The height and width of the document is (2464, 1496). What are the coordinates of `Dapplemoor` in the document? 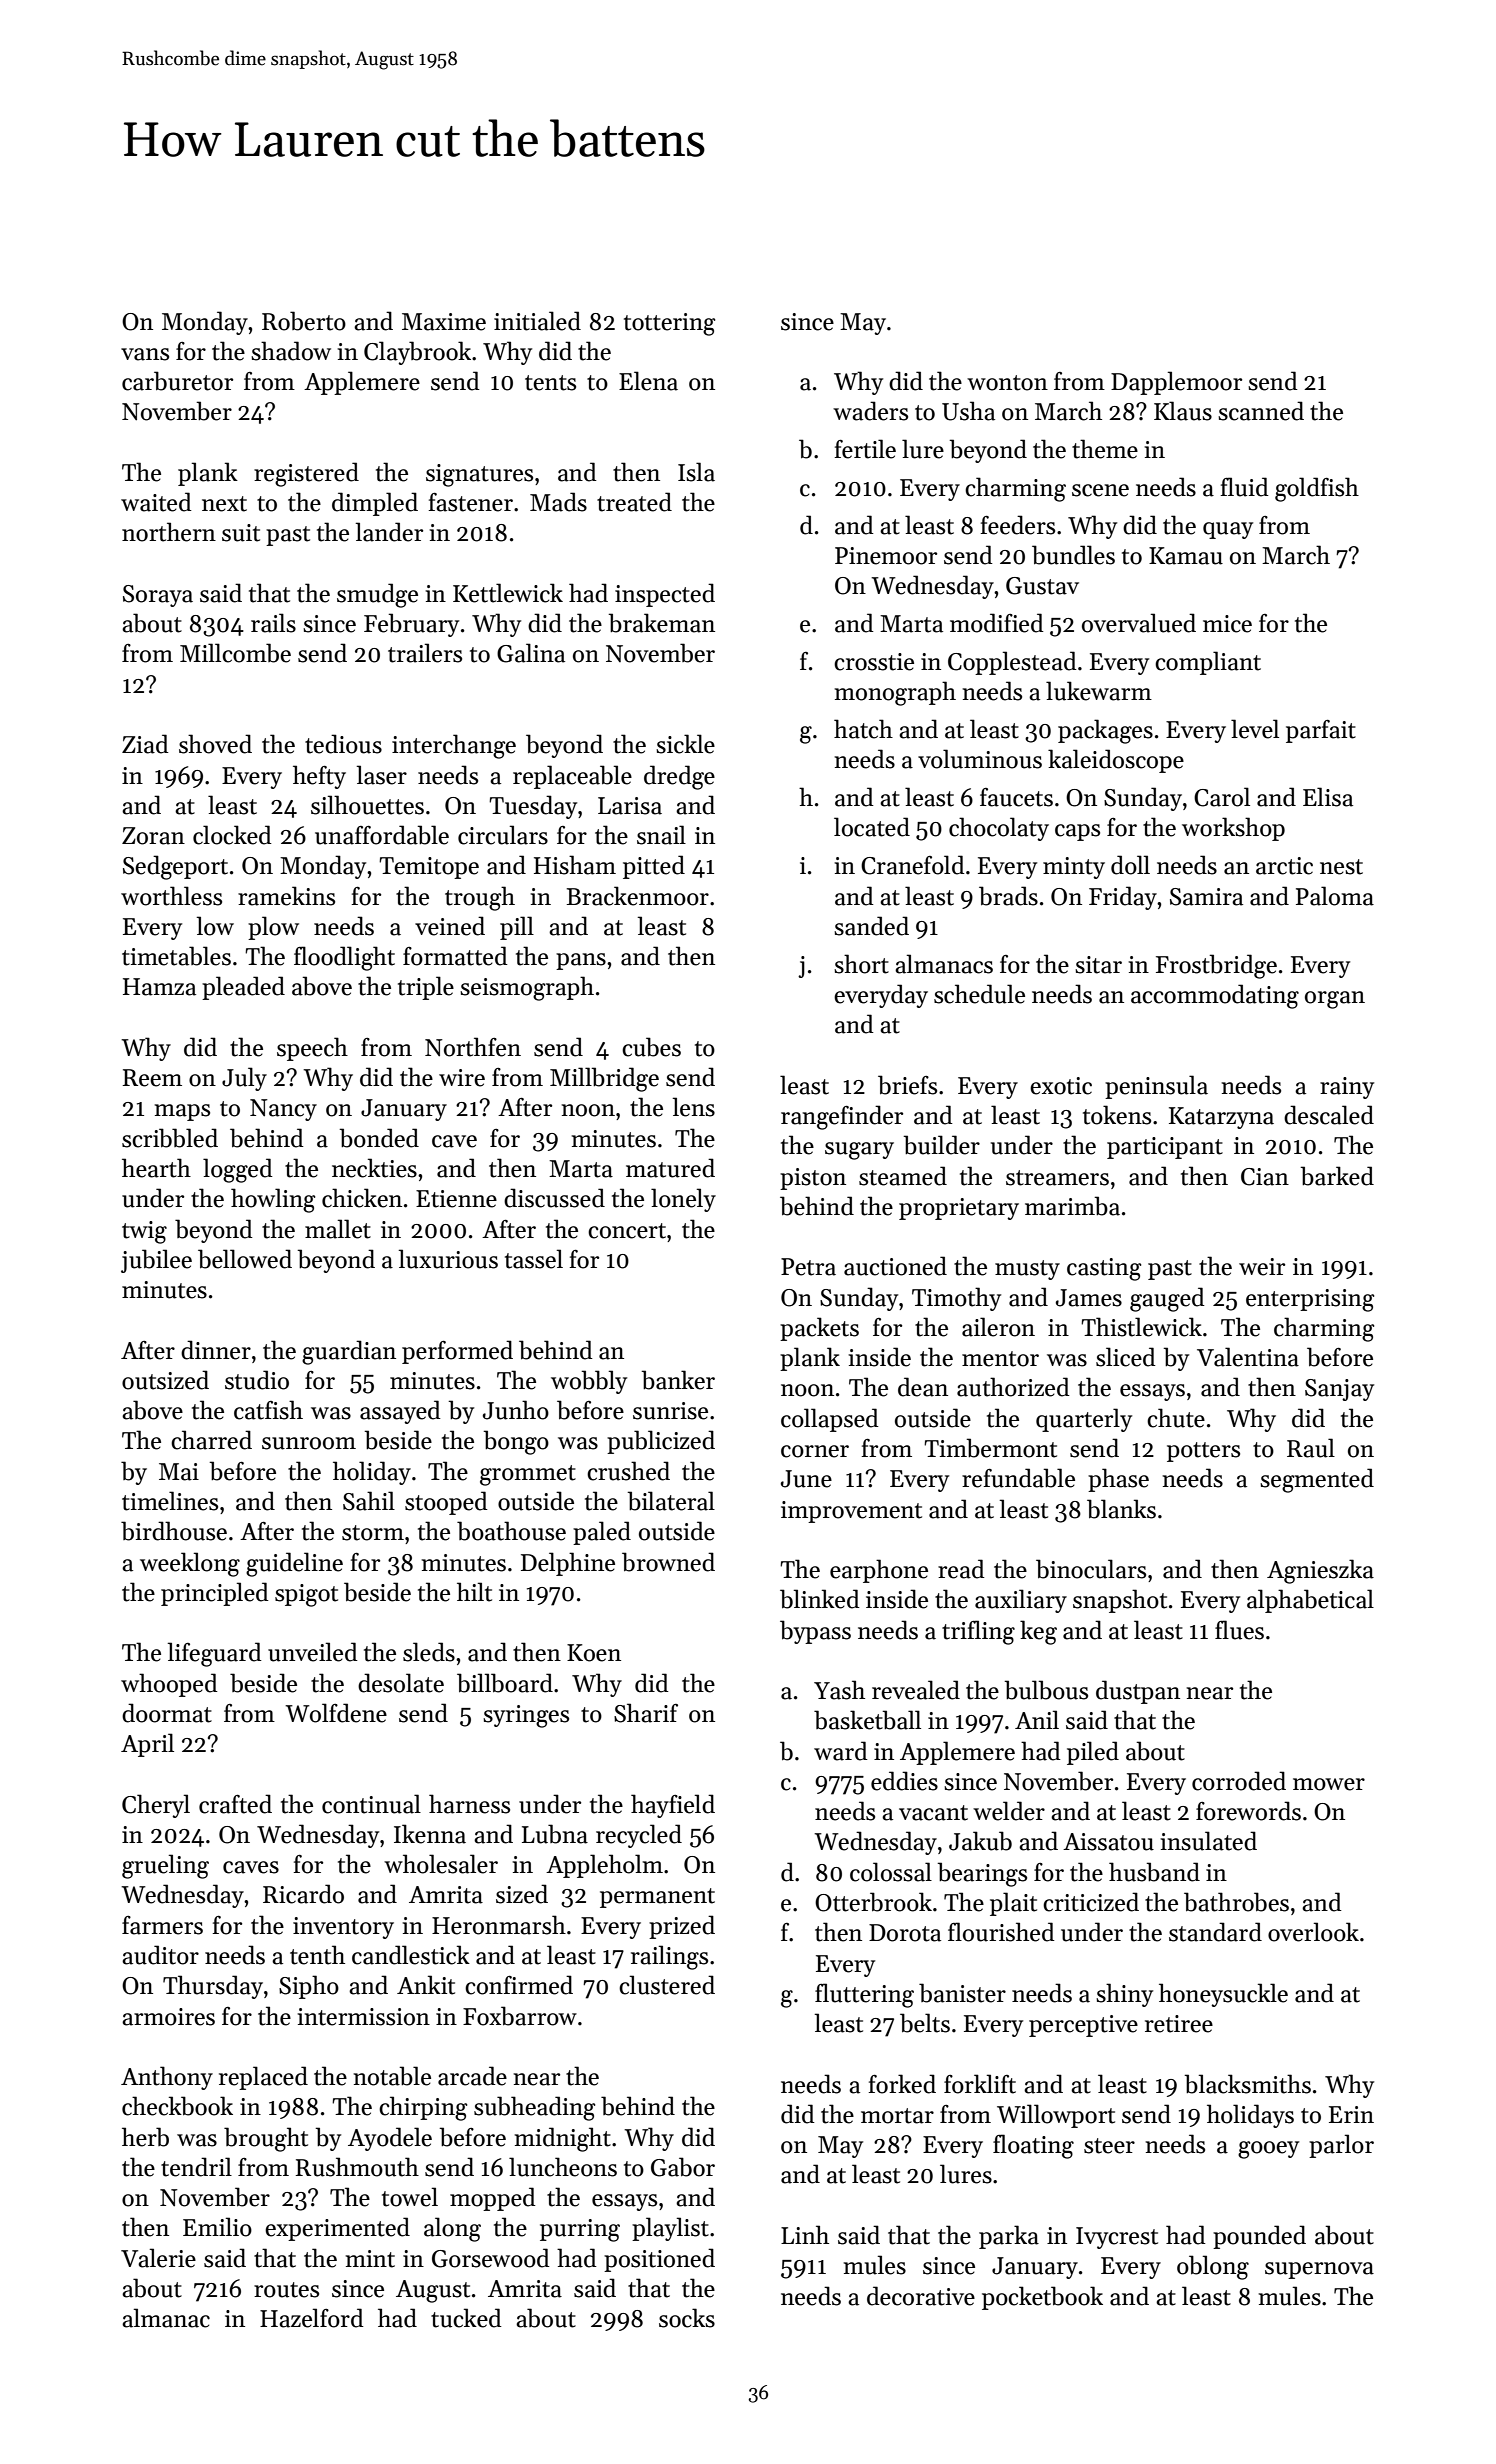 It's located at (1176, 383).
